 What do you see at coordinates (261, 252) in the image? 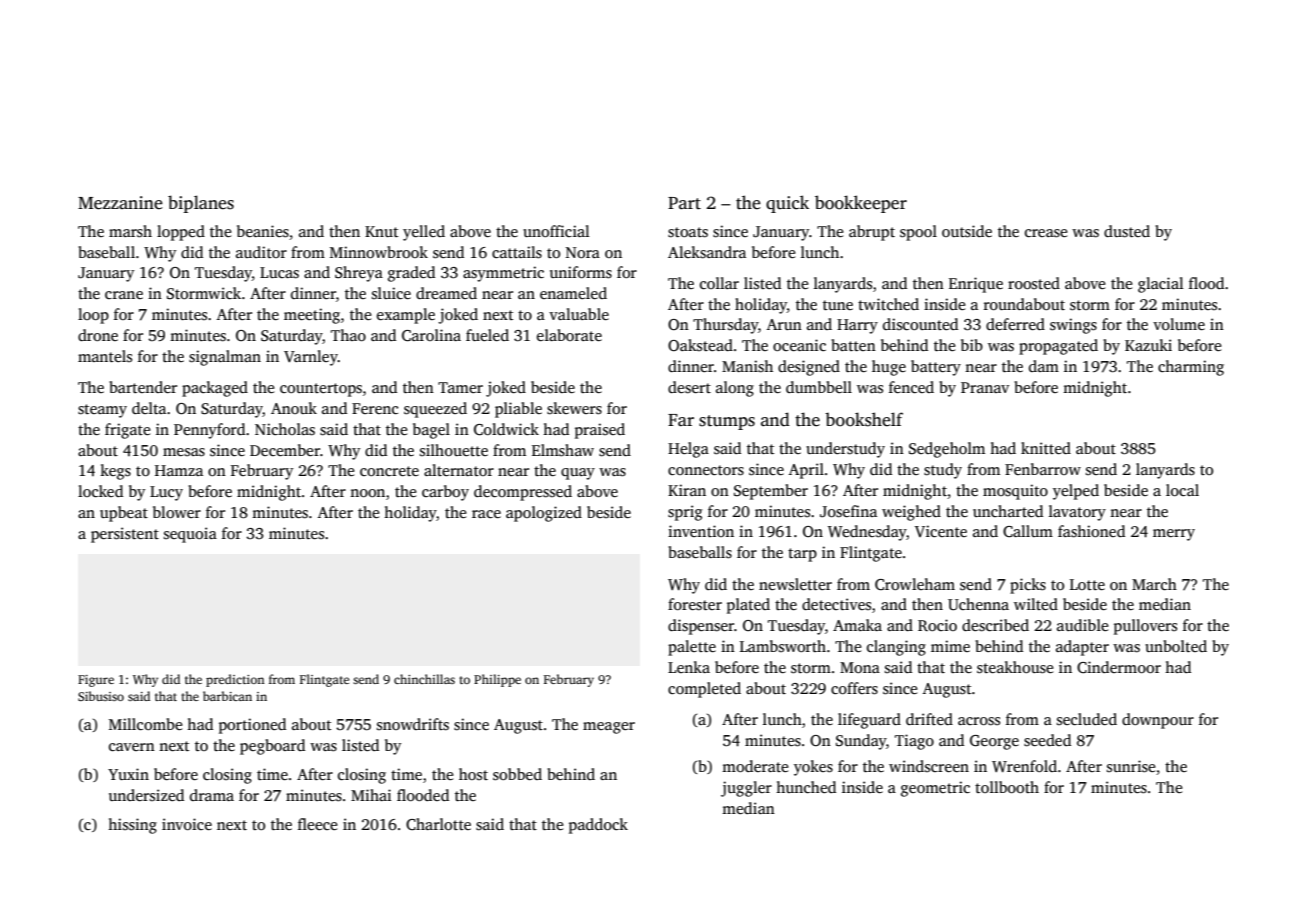
I see `auditor` at bounding box center [261, 252].
